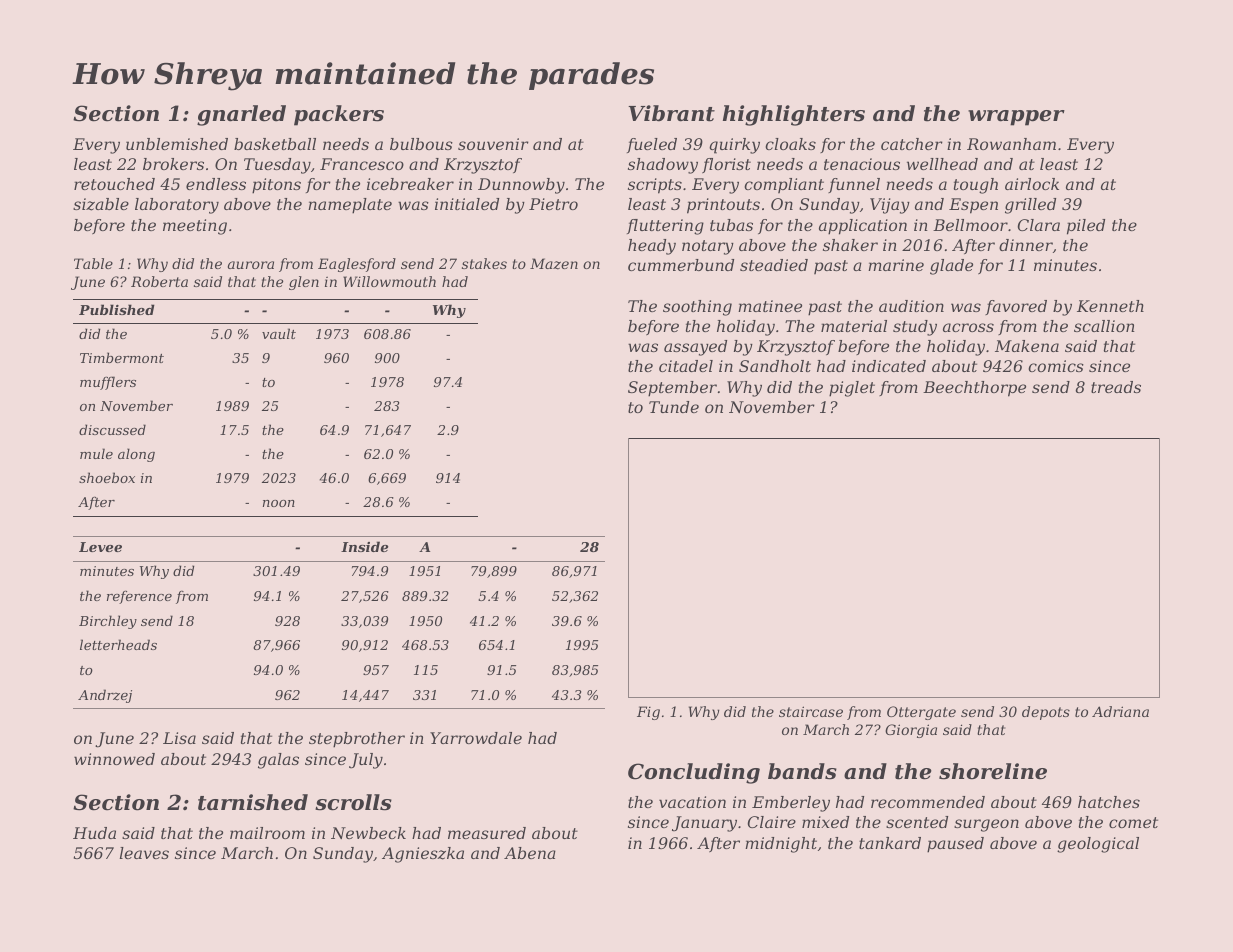 Image resolution: width=1233 pixels, height=952 pixels. Describe the element at coordinates (674, 407) in the screenshot. I see `Tunde` at that location.
